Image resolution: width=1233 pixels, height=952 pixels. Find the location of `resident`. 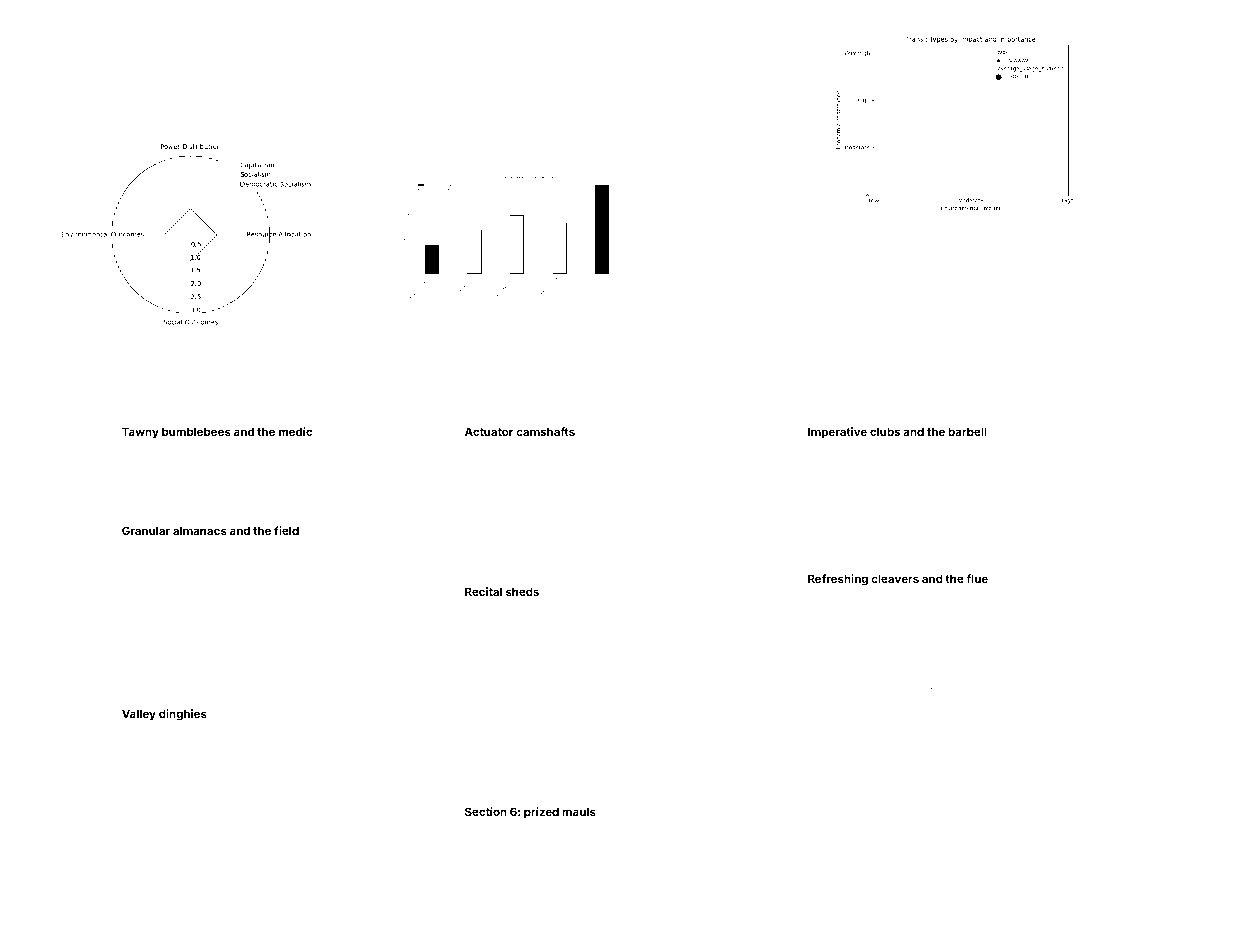

resident is located at coordinates (912, 864).
